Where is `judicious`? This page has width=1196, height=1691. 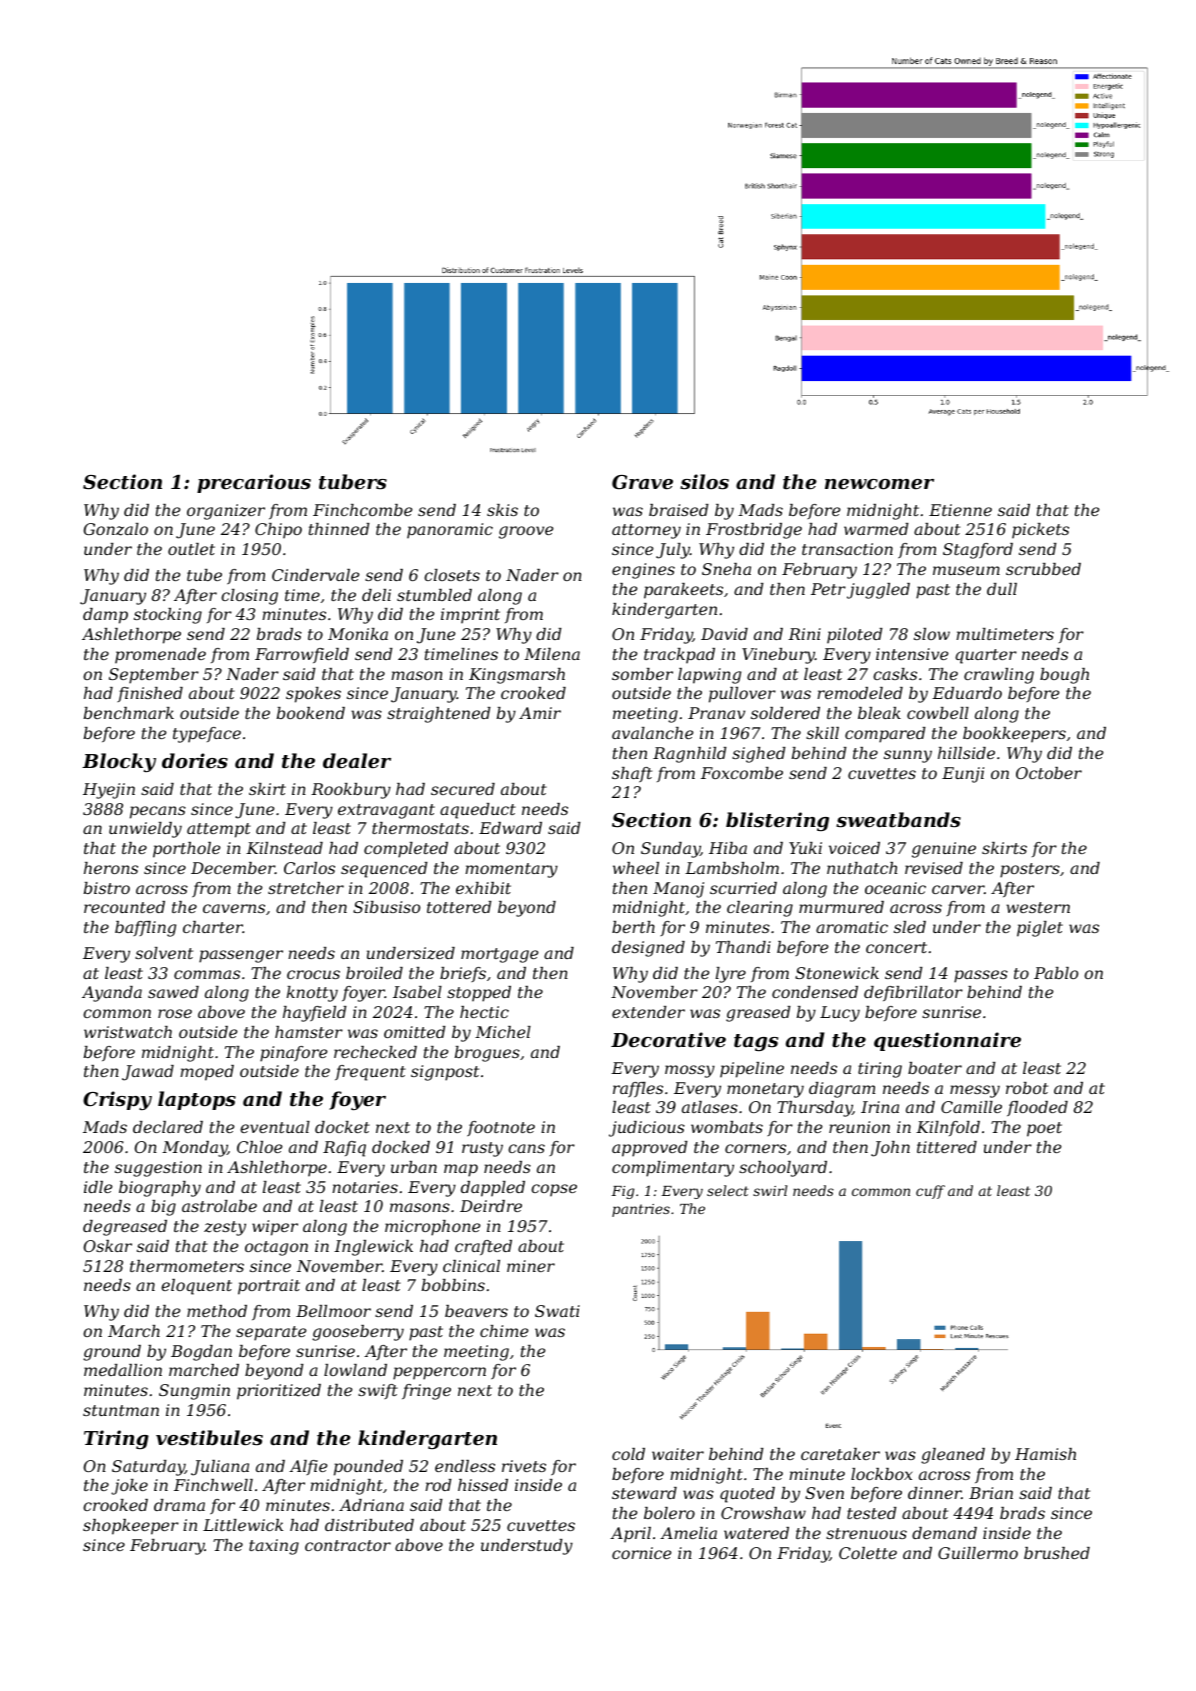 judicious is located at coordinates (647, 1129).
